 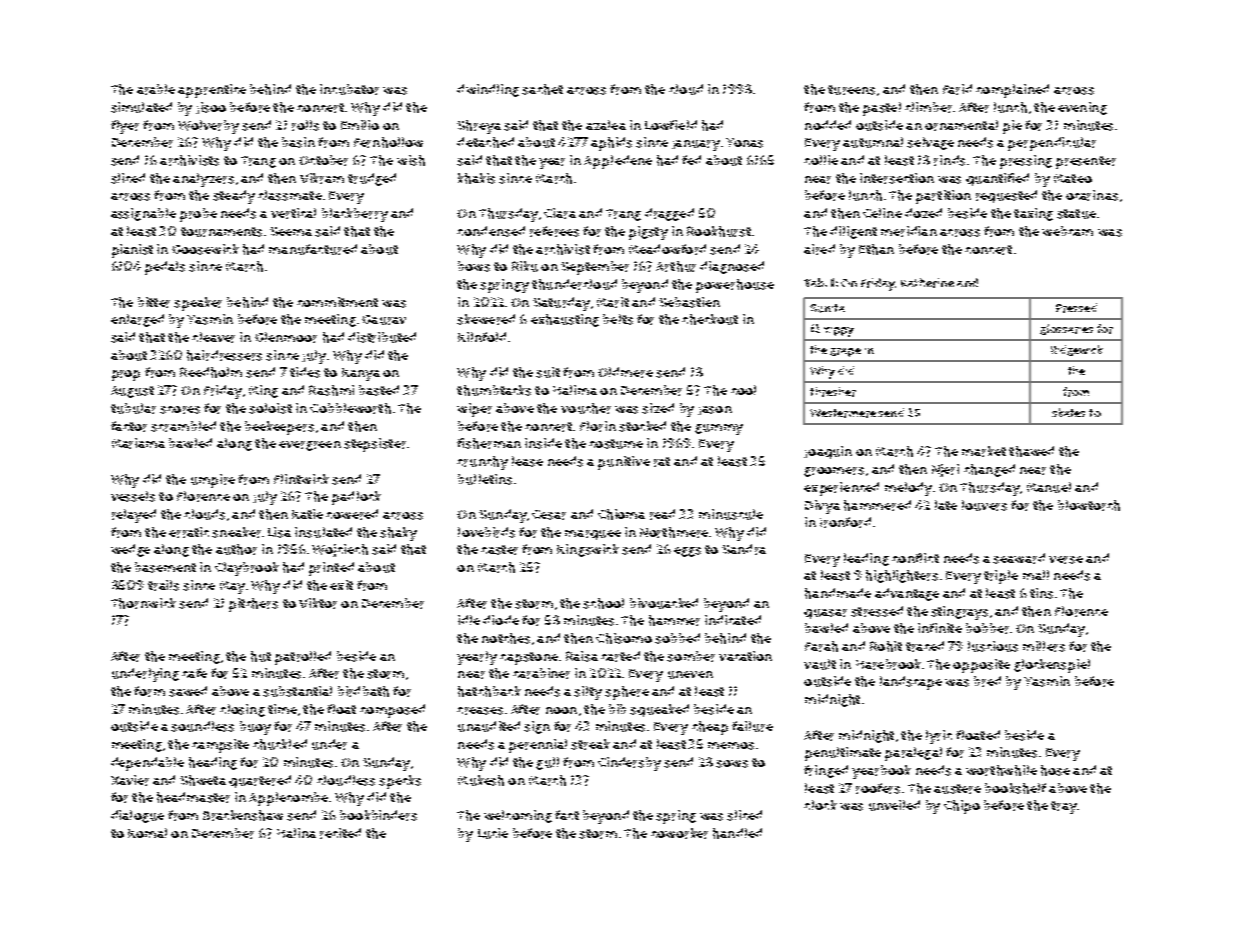 What do you see at coordinates (301, 479) in the screenshot?
I see `Flintwick` at bounding box center [301, 479].
